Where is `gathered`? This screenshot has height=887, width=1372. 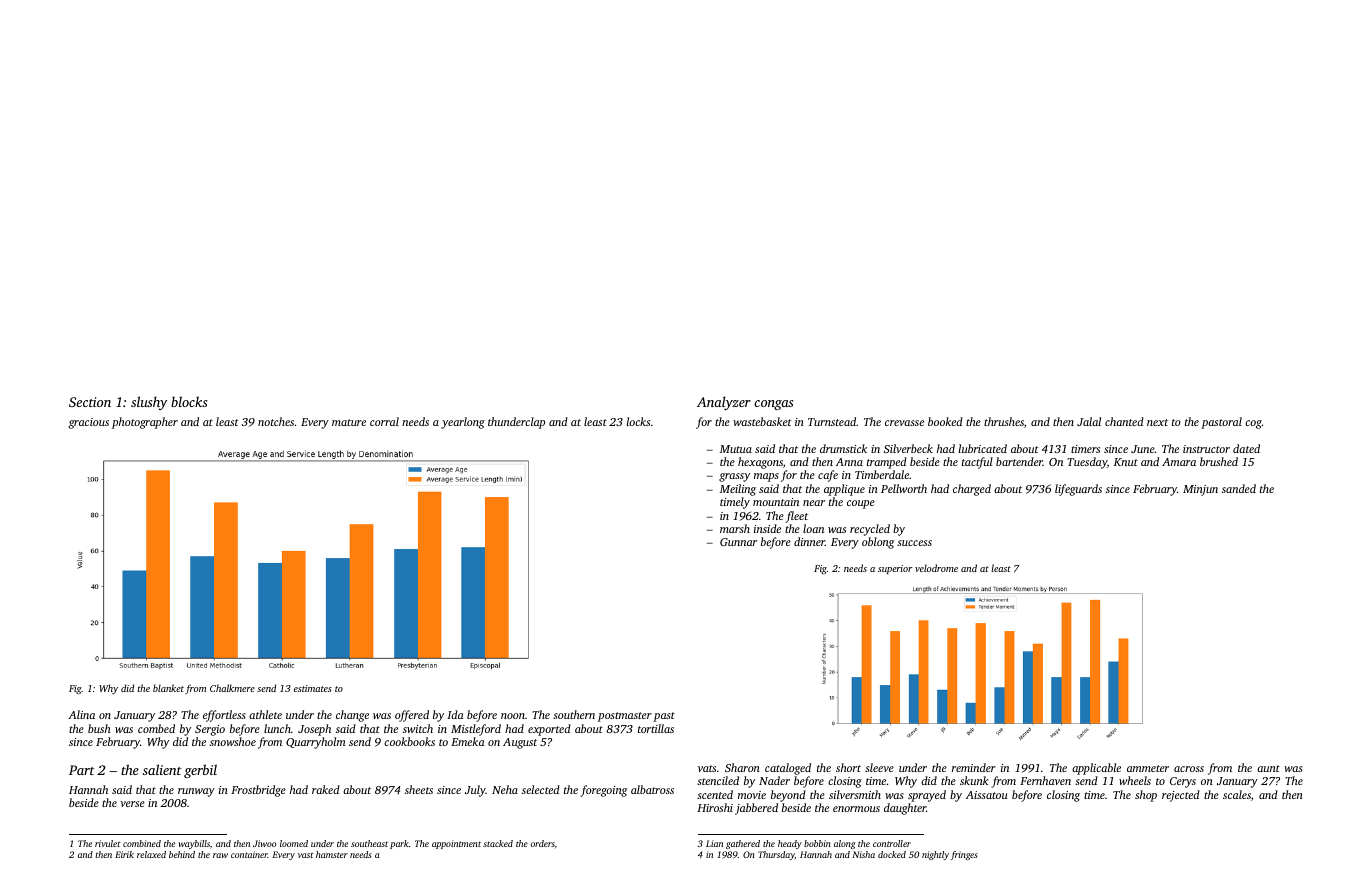 gathered is located at coordinates (743, 844).
